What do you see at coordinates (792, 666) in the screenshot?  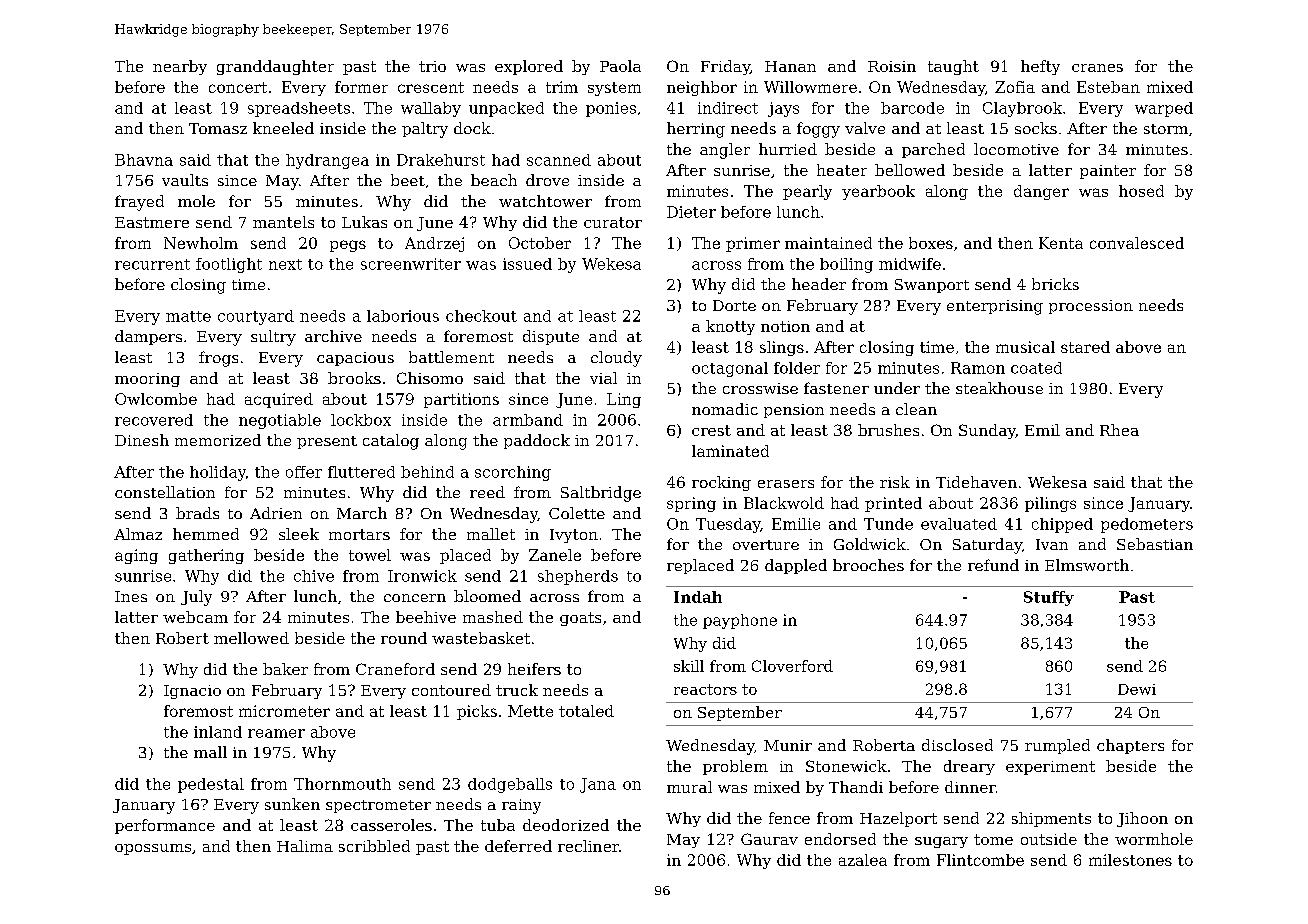 I see `Cloverford` at bounding box center [792, 666].
